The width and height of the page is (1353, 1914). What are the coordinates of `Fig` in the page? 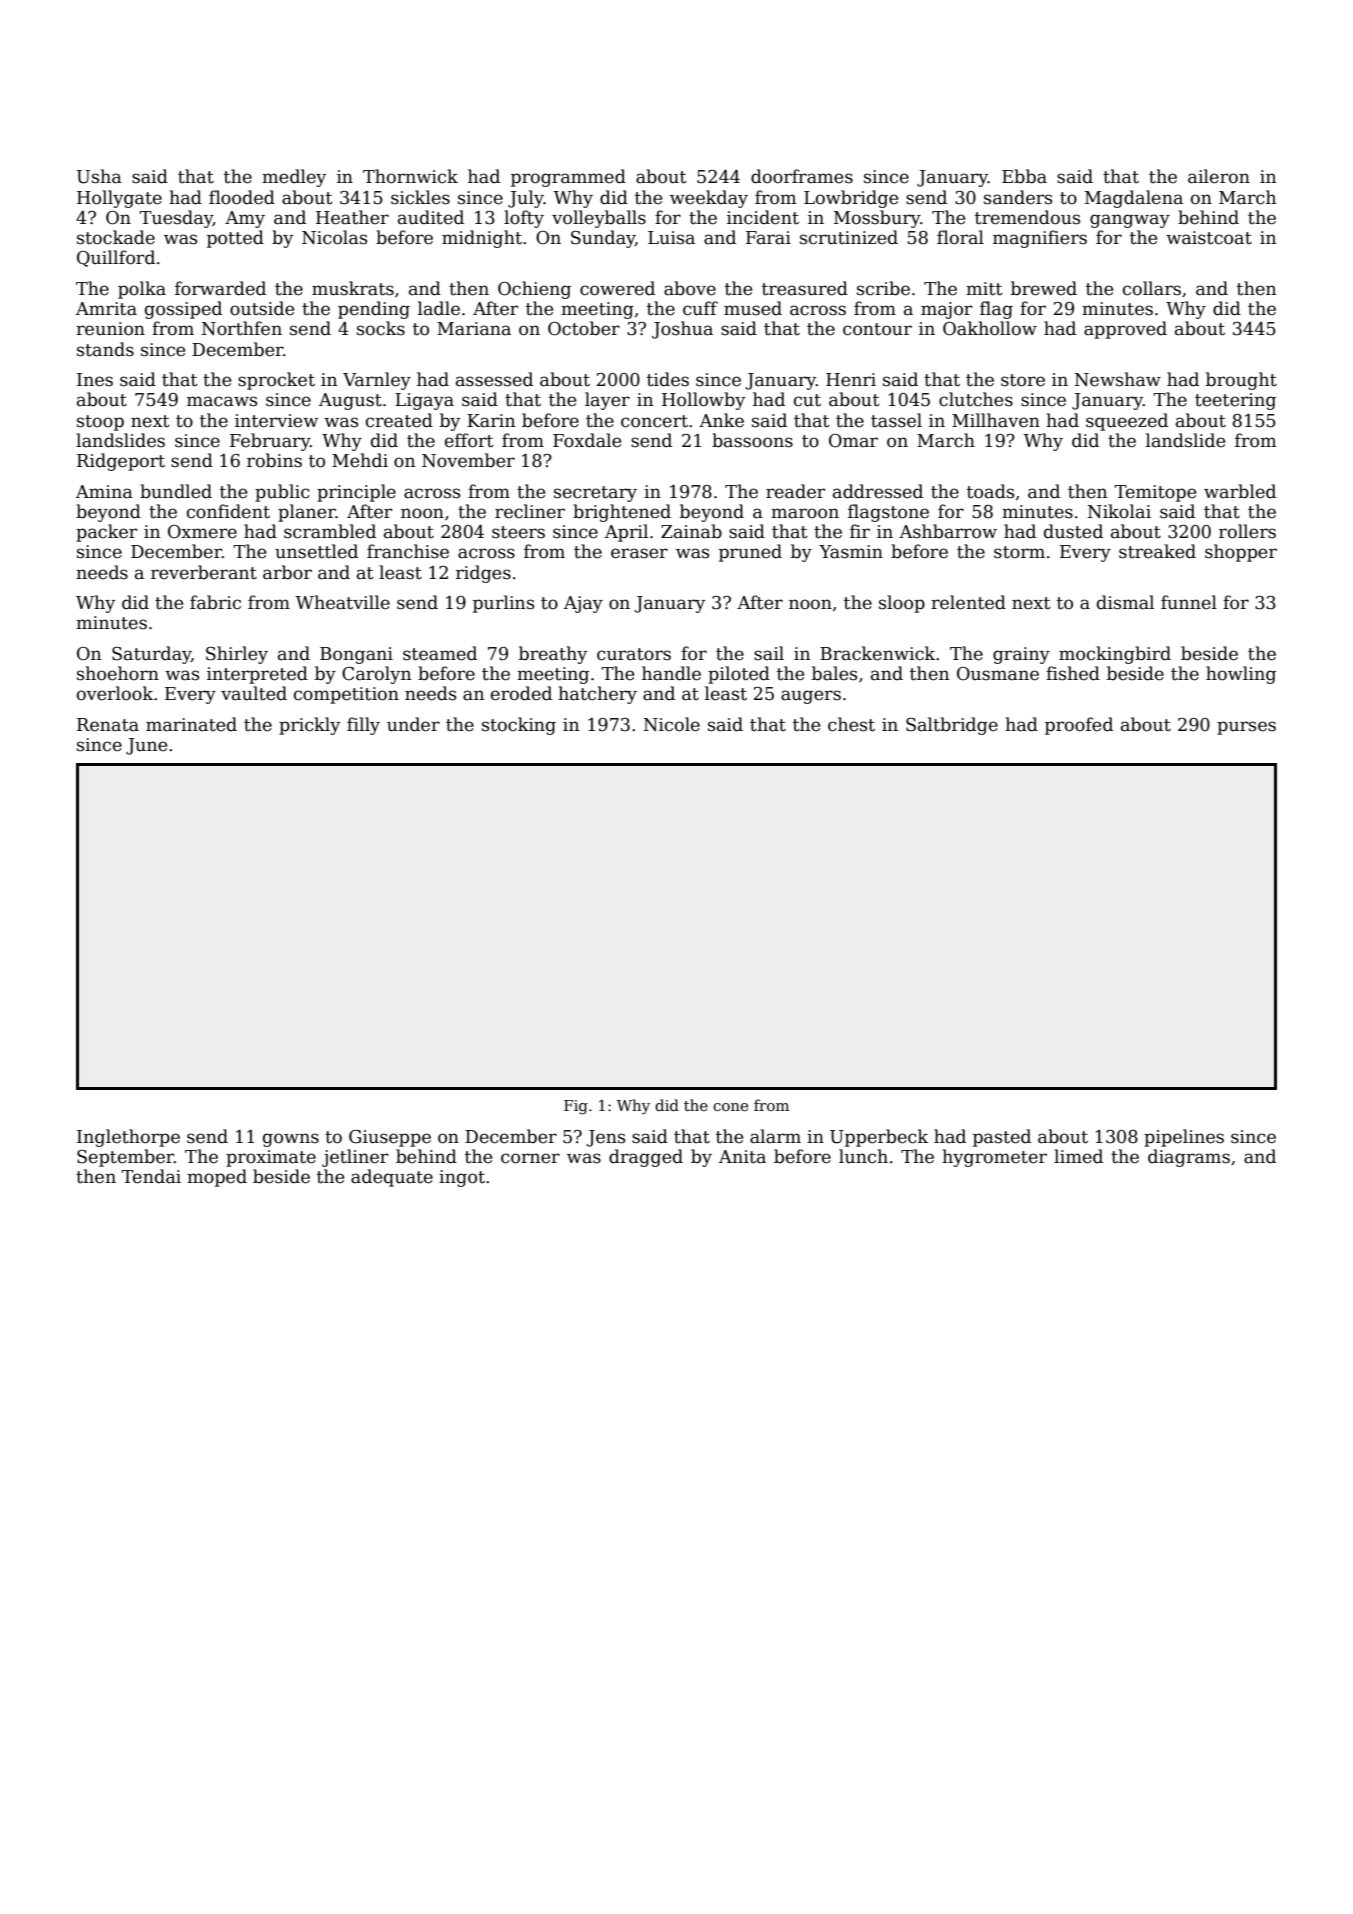 It's located at (576, 1107).
